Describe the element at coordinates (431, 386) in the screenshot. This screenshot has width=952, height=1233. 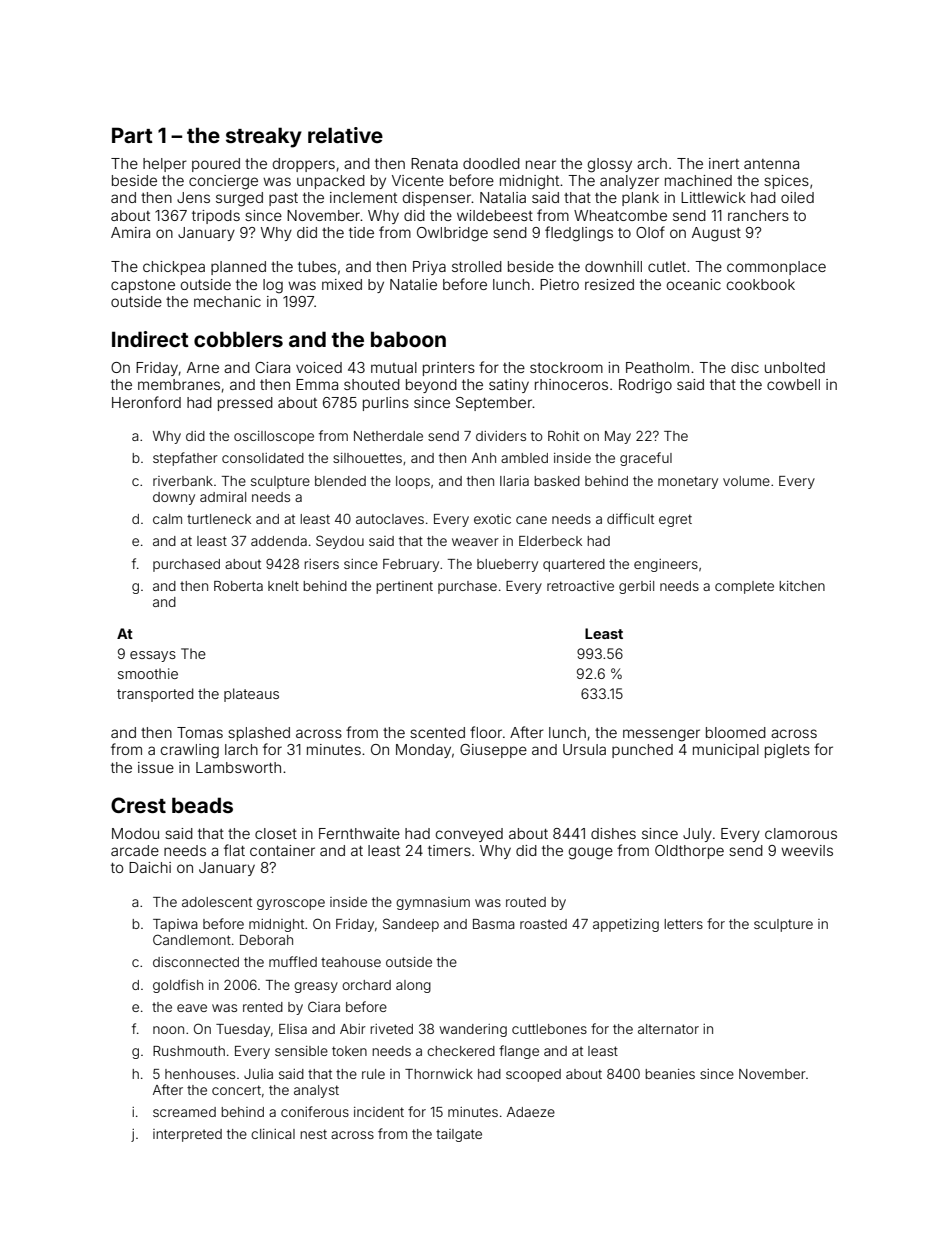
I see `beyond` at that location.
